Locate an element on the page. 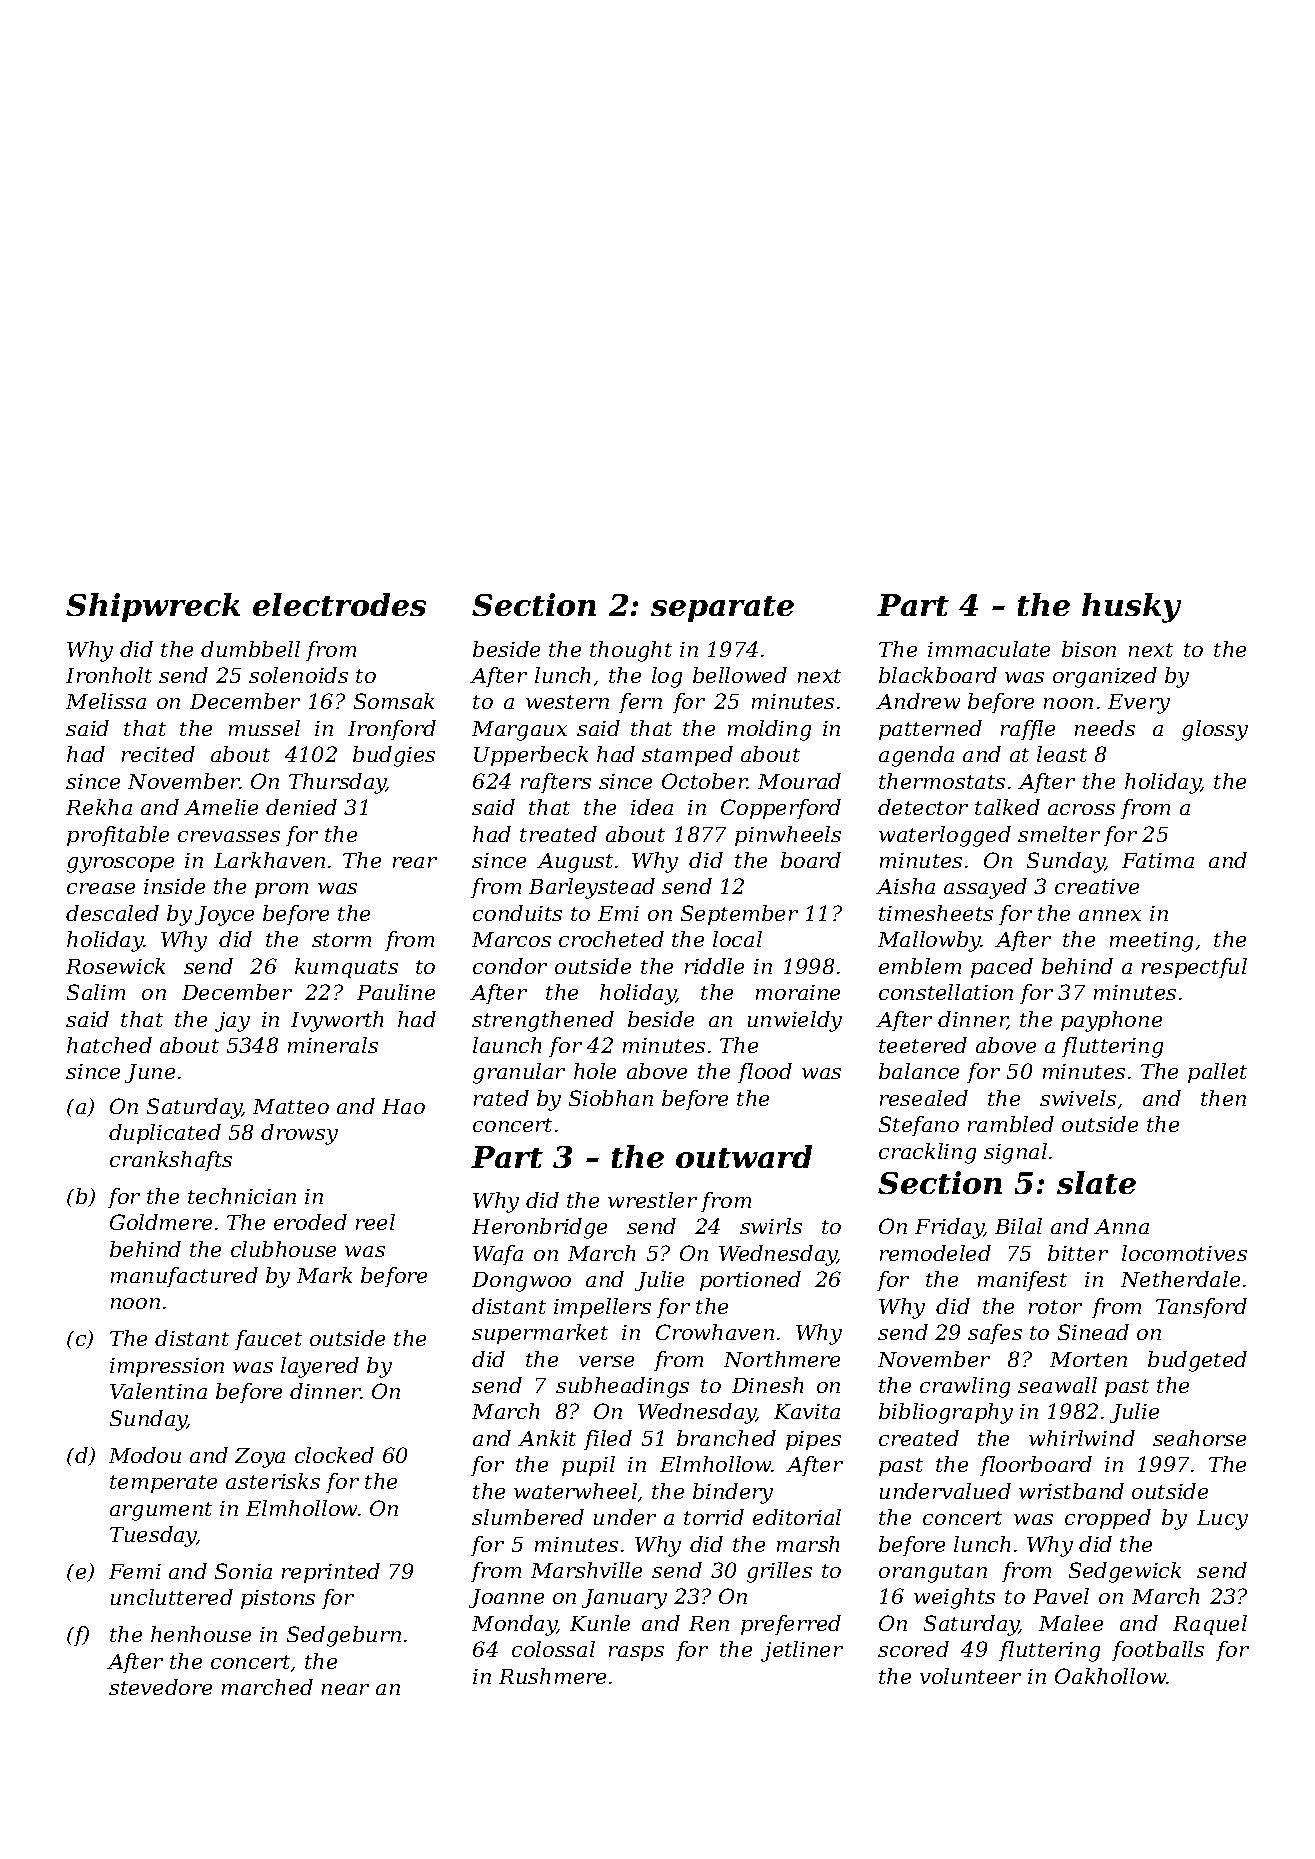  Rushmere is located at coordinates (552, 1676).
